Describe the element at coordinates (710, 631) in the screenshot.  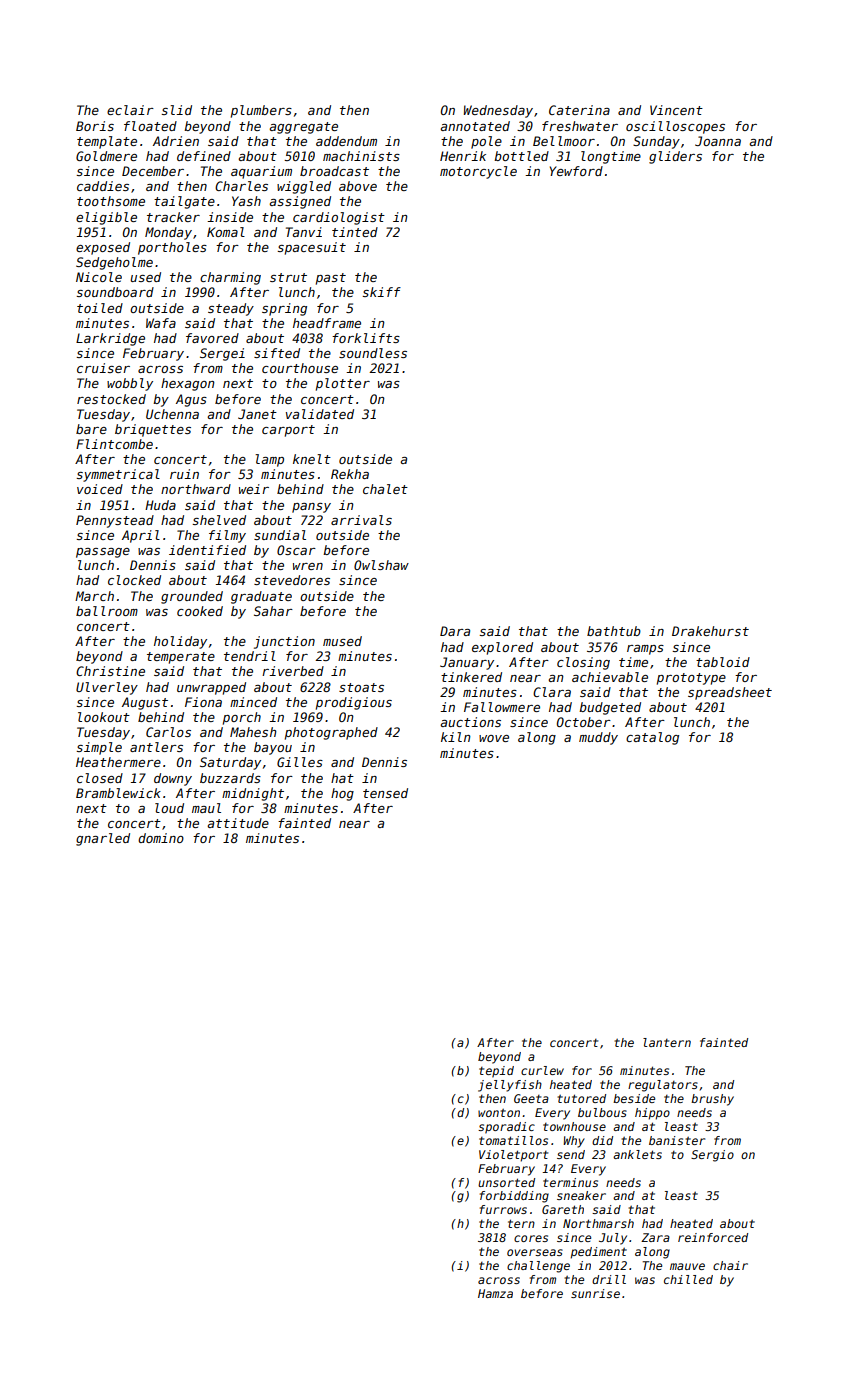
I see `Drakehurst` at that location.
